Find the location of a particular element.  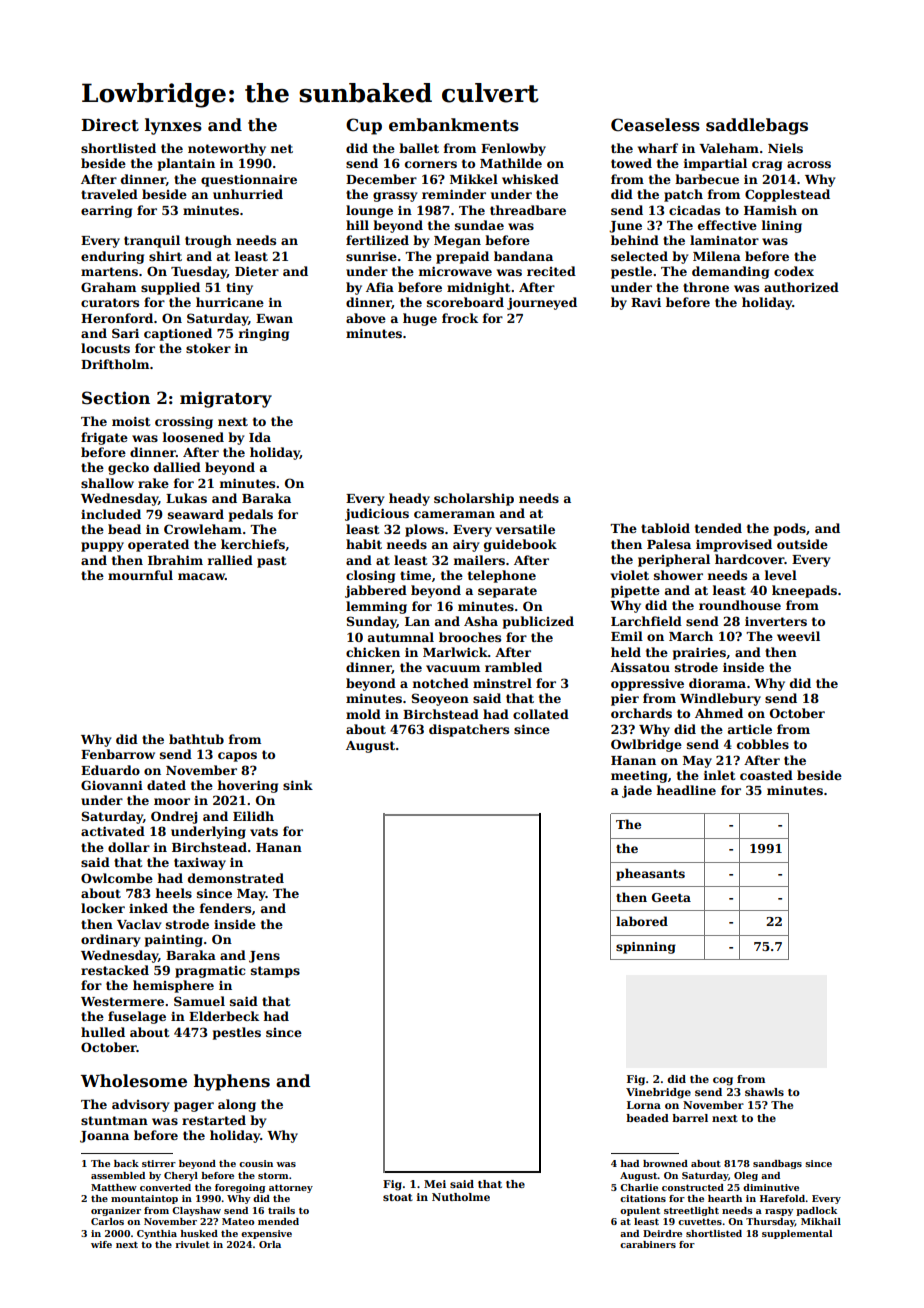

locker is located at coordinates (103, 908).
